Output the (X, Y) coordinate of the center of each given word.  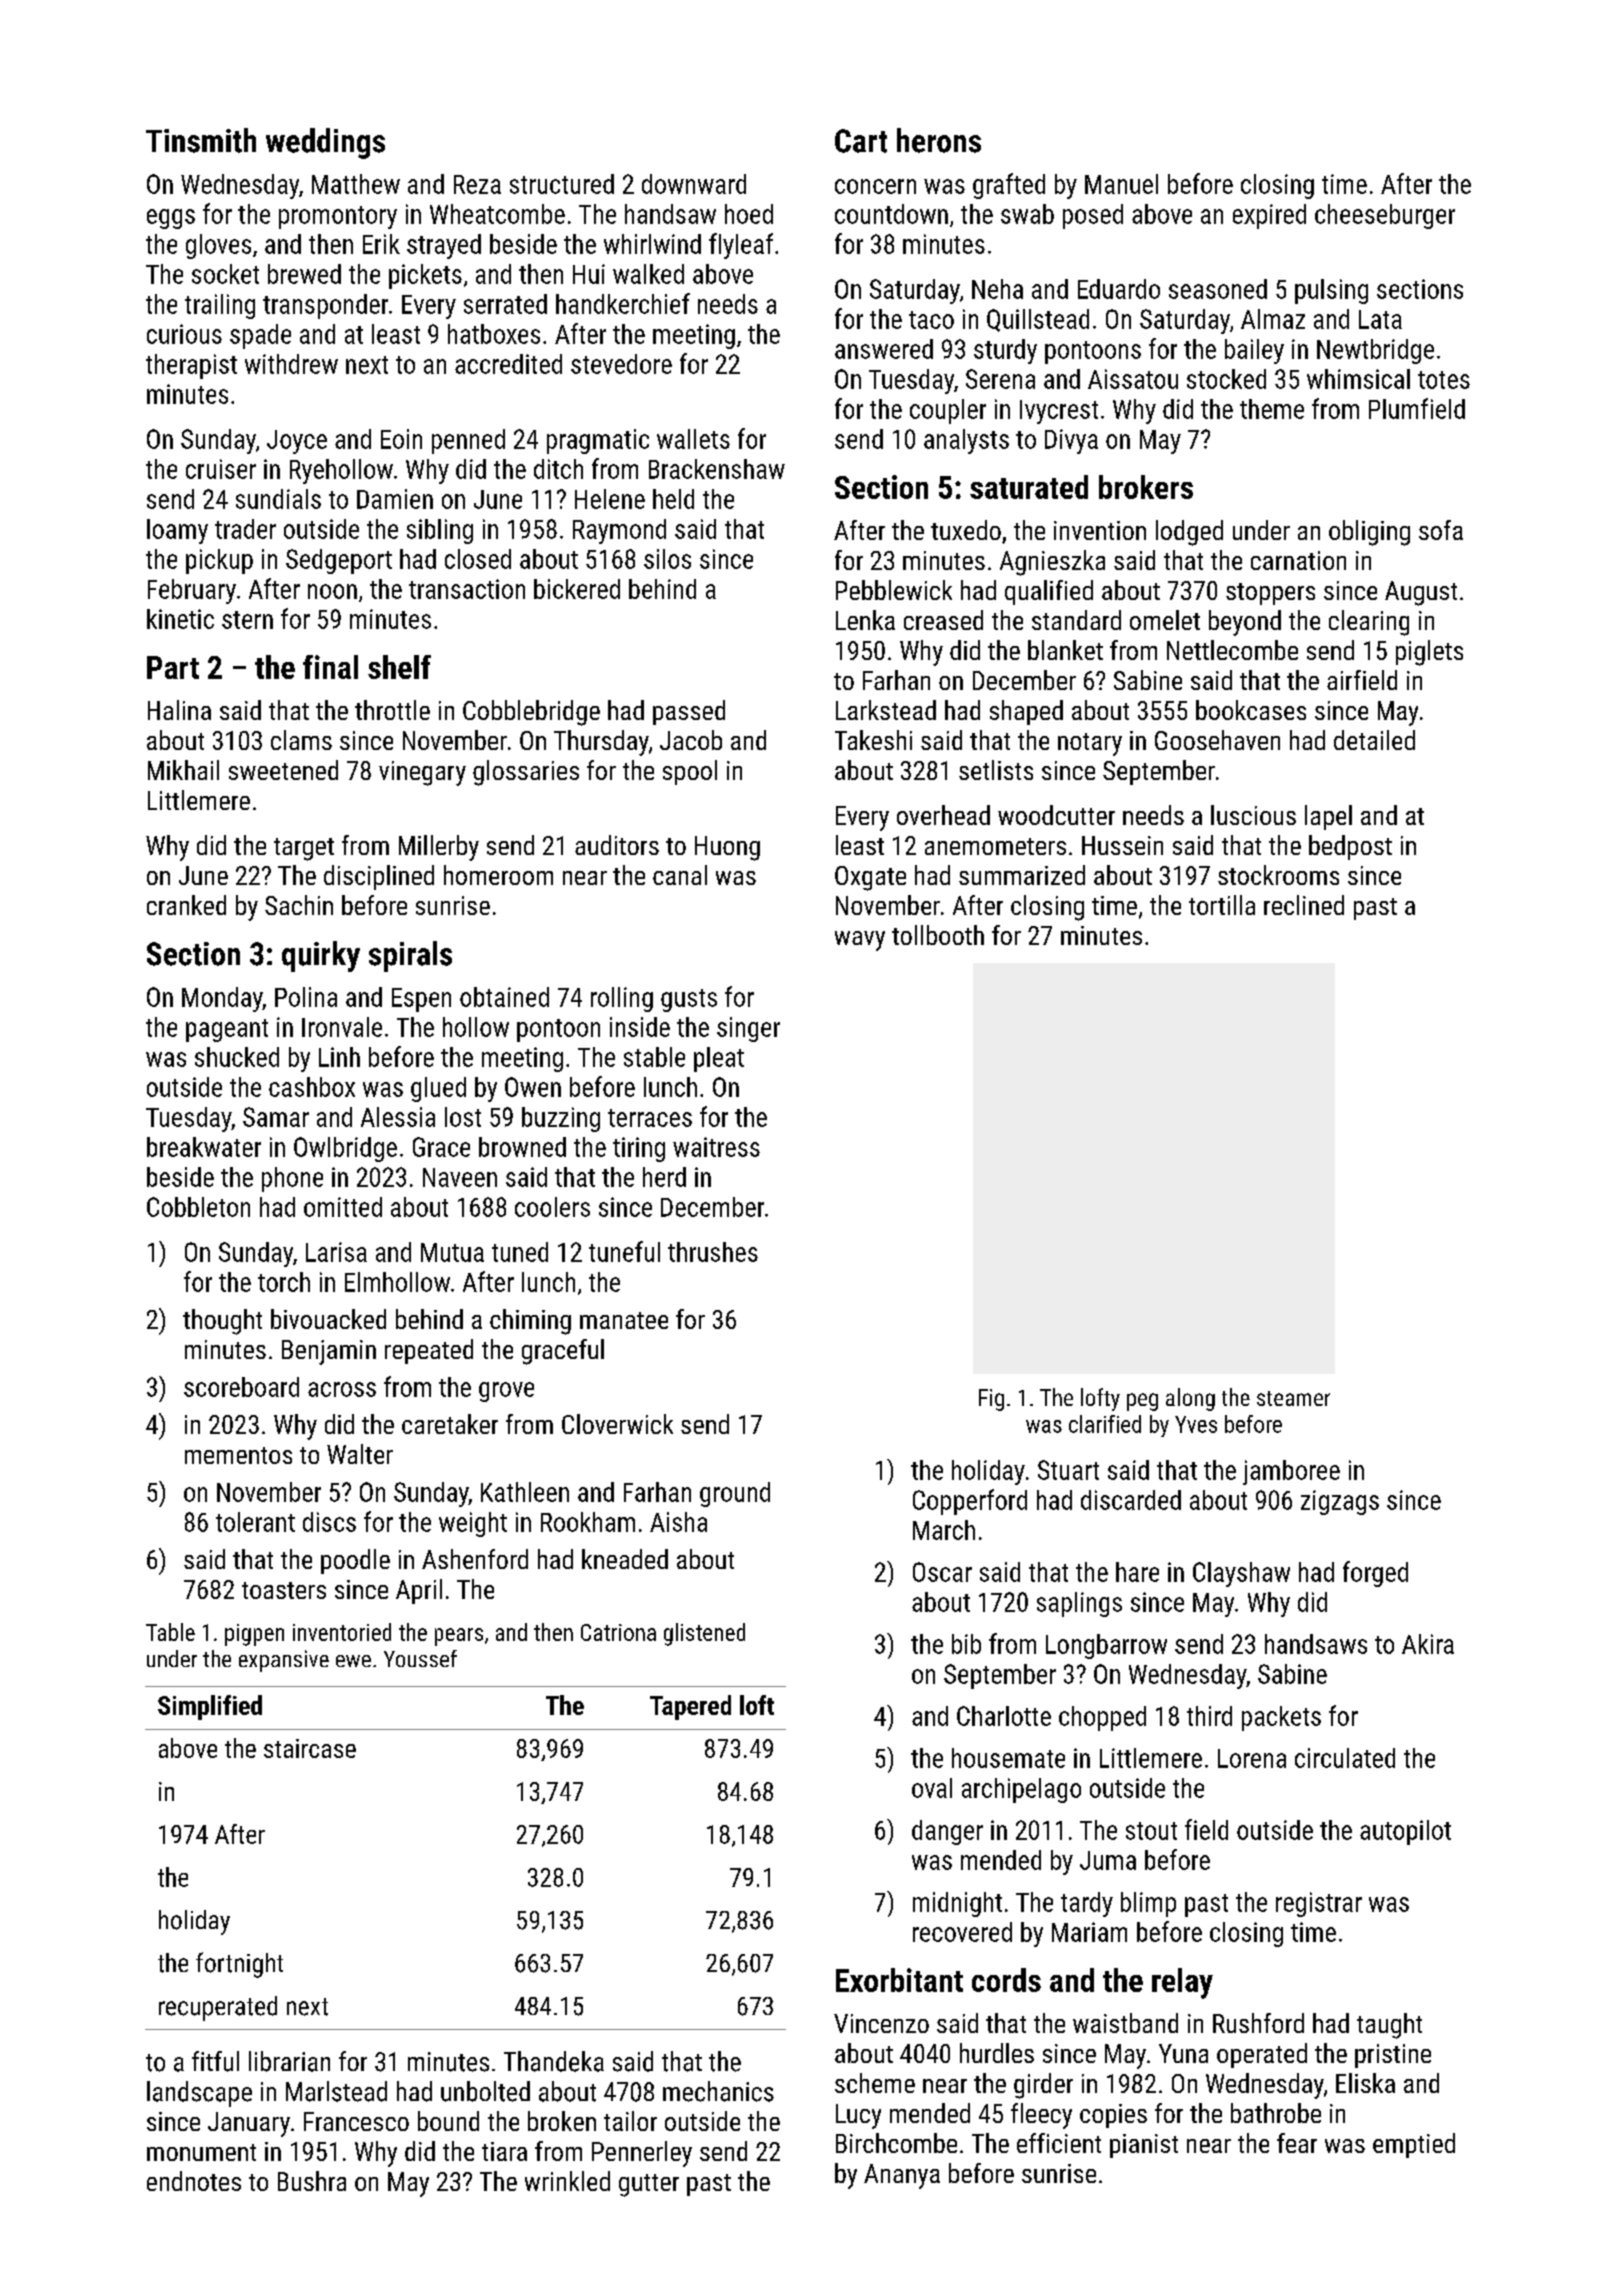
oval (932, 1788)
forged (1375, 1574)
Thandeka (554, 2061)
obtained (504, 997)
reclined (1304, 905)
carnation (1298, 560)
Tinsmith (201, 140)
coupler (948, 411)
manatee (624, 1320)
